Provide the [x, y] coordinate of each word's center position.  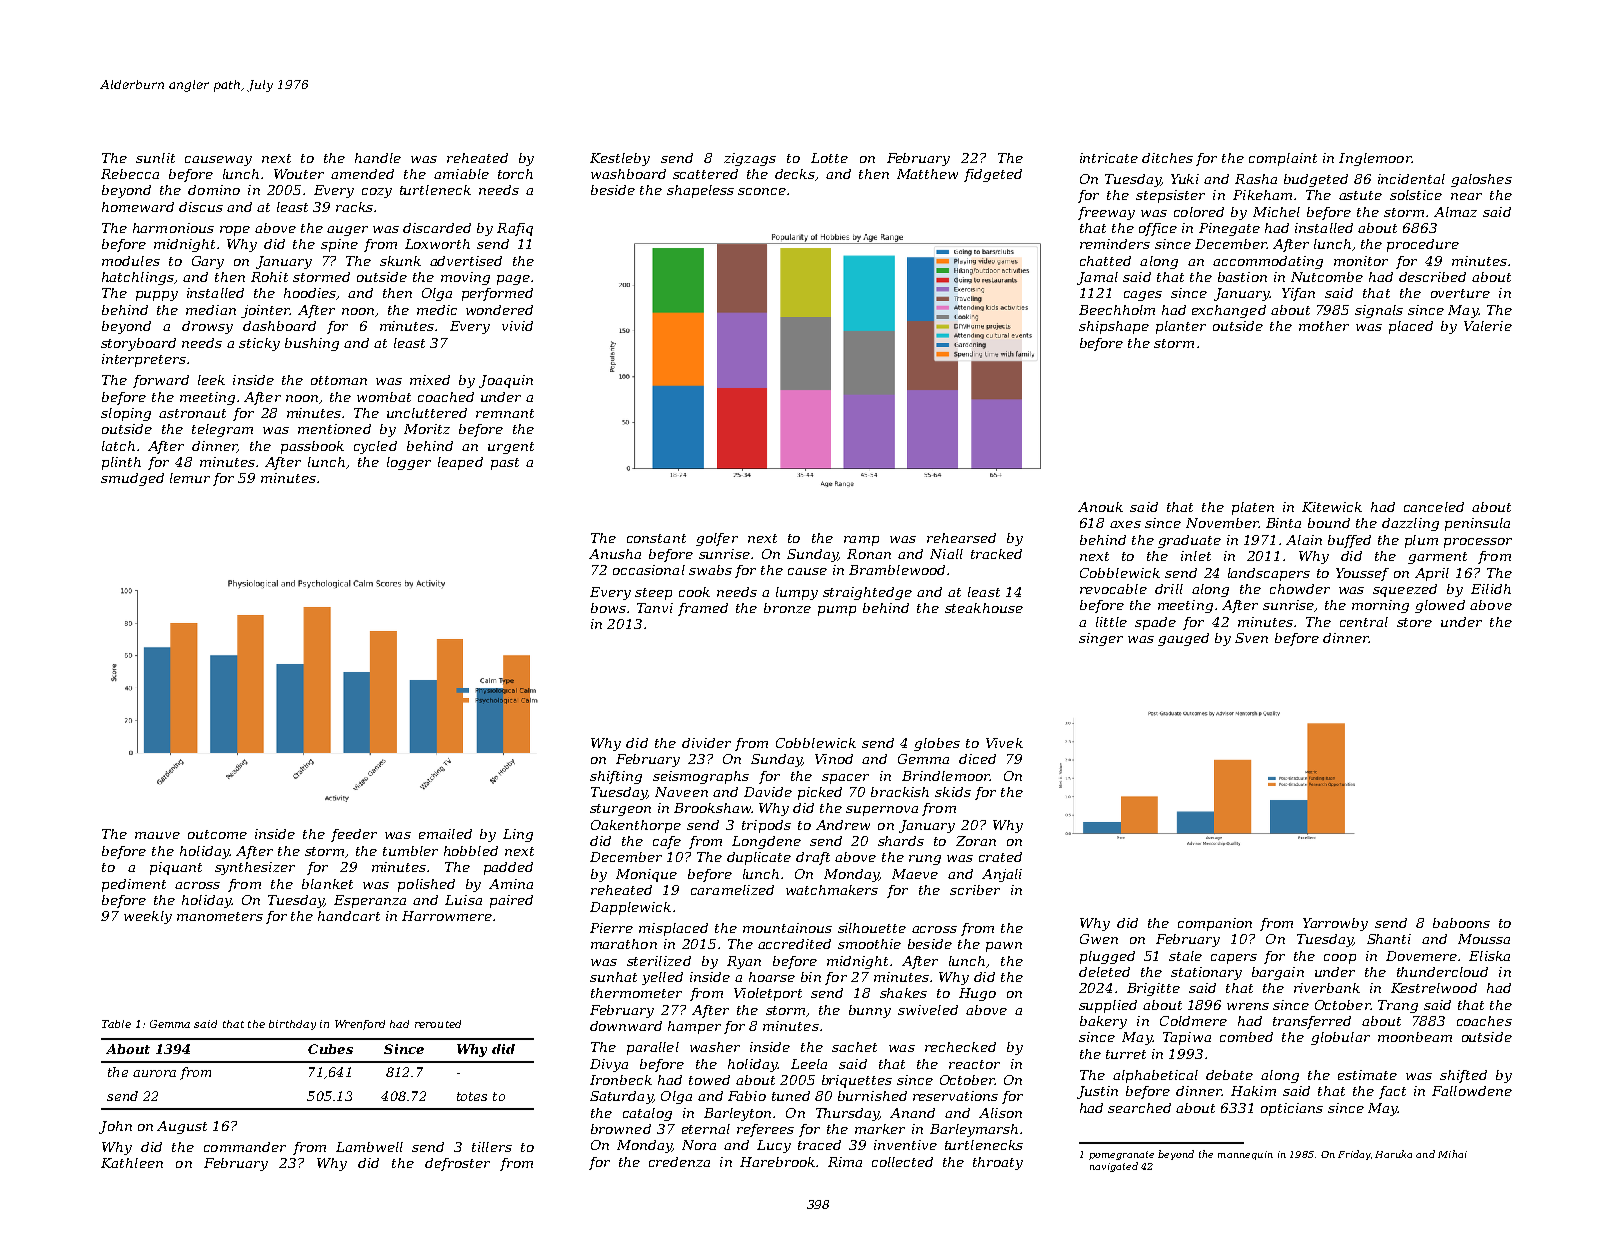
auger [347, 231]
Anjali [1002, 875]
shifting [616, 777]
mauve [157, 835]
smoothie [869, 944]
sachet [854, 1047]
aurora [154, 1073]
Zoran [976, 841]
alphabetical [1155, 1076]
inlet [1196, 556]
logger [409, 463]
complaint [1283, 159]
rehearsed [961, 538]
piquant [176, 868]
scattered [705, 174]
